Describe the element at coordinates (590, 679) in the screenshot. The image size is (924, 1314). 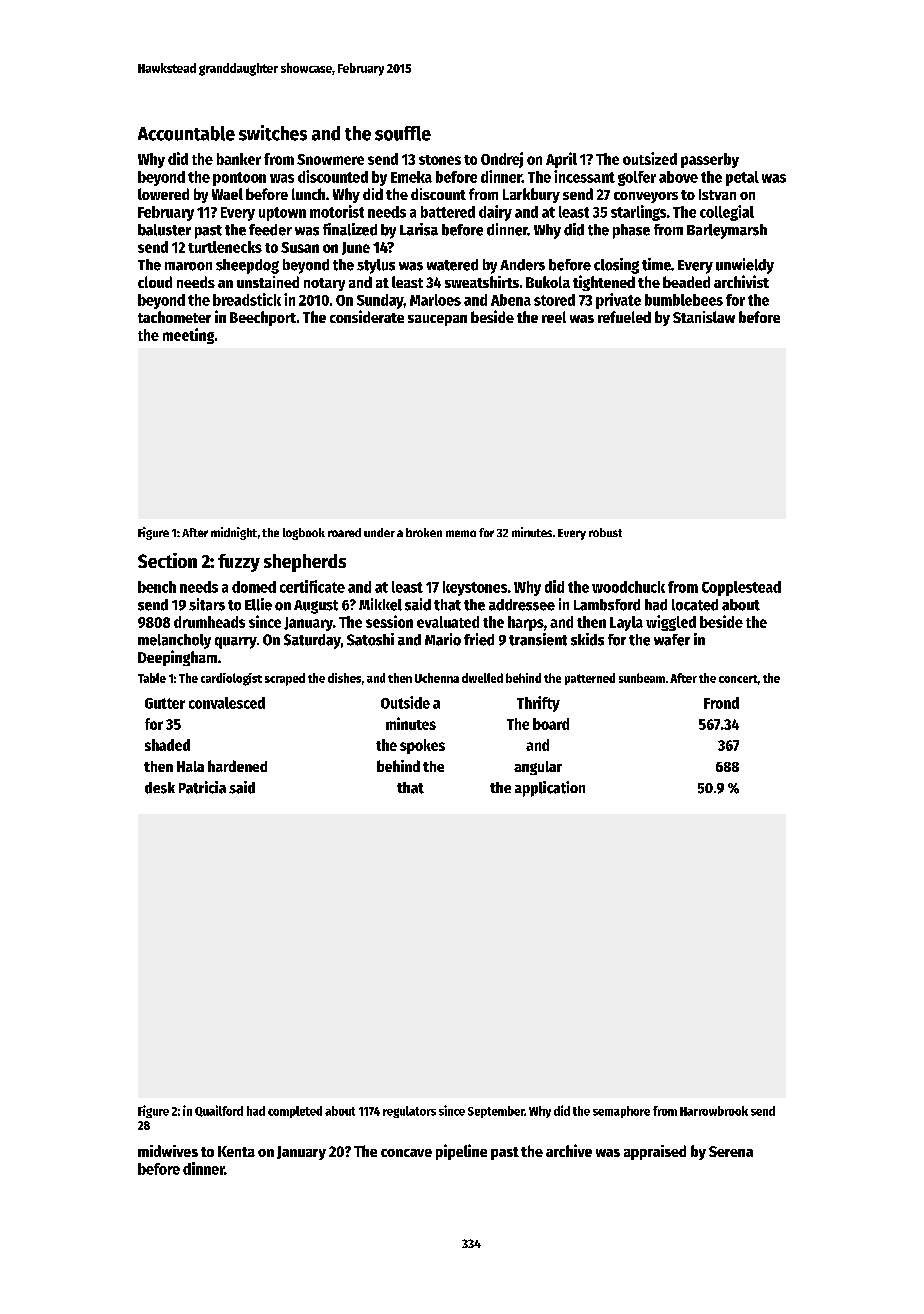
I see `patterned` at that location.
